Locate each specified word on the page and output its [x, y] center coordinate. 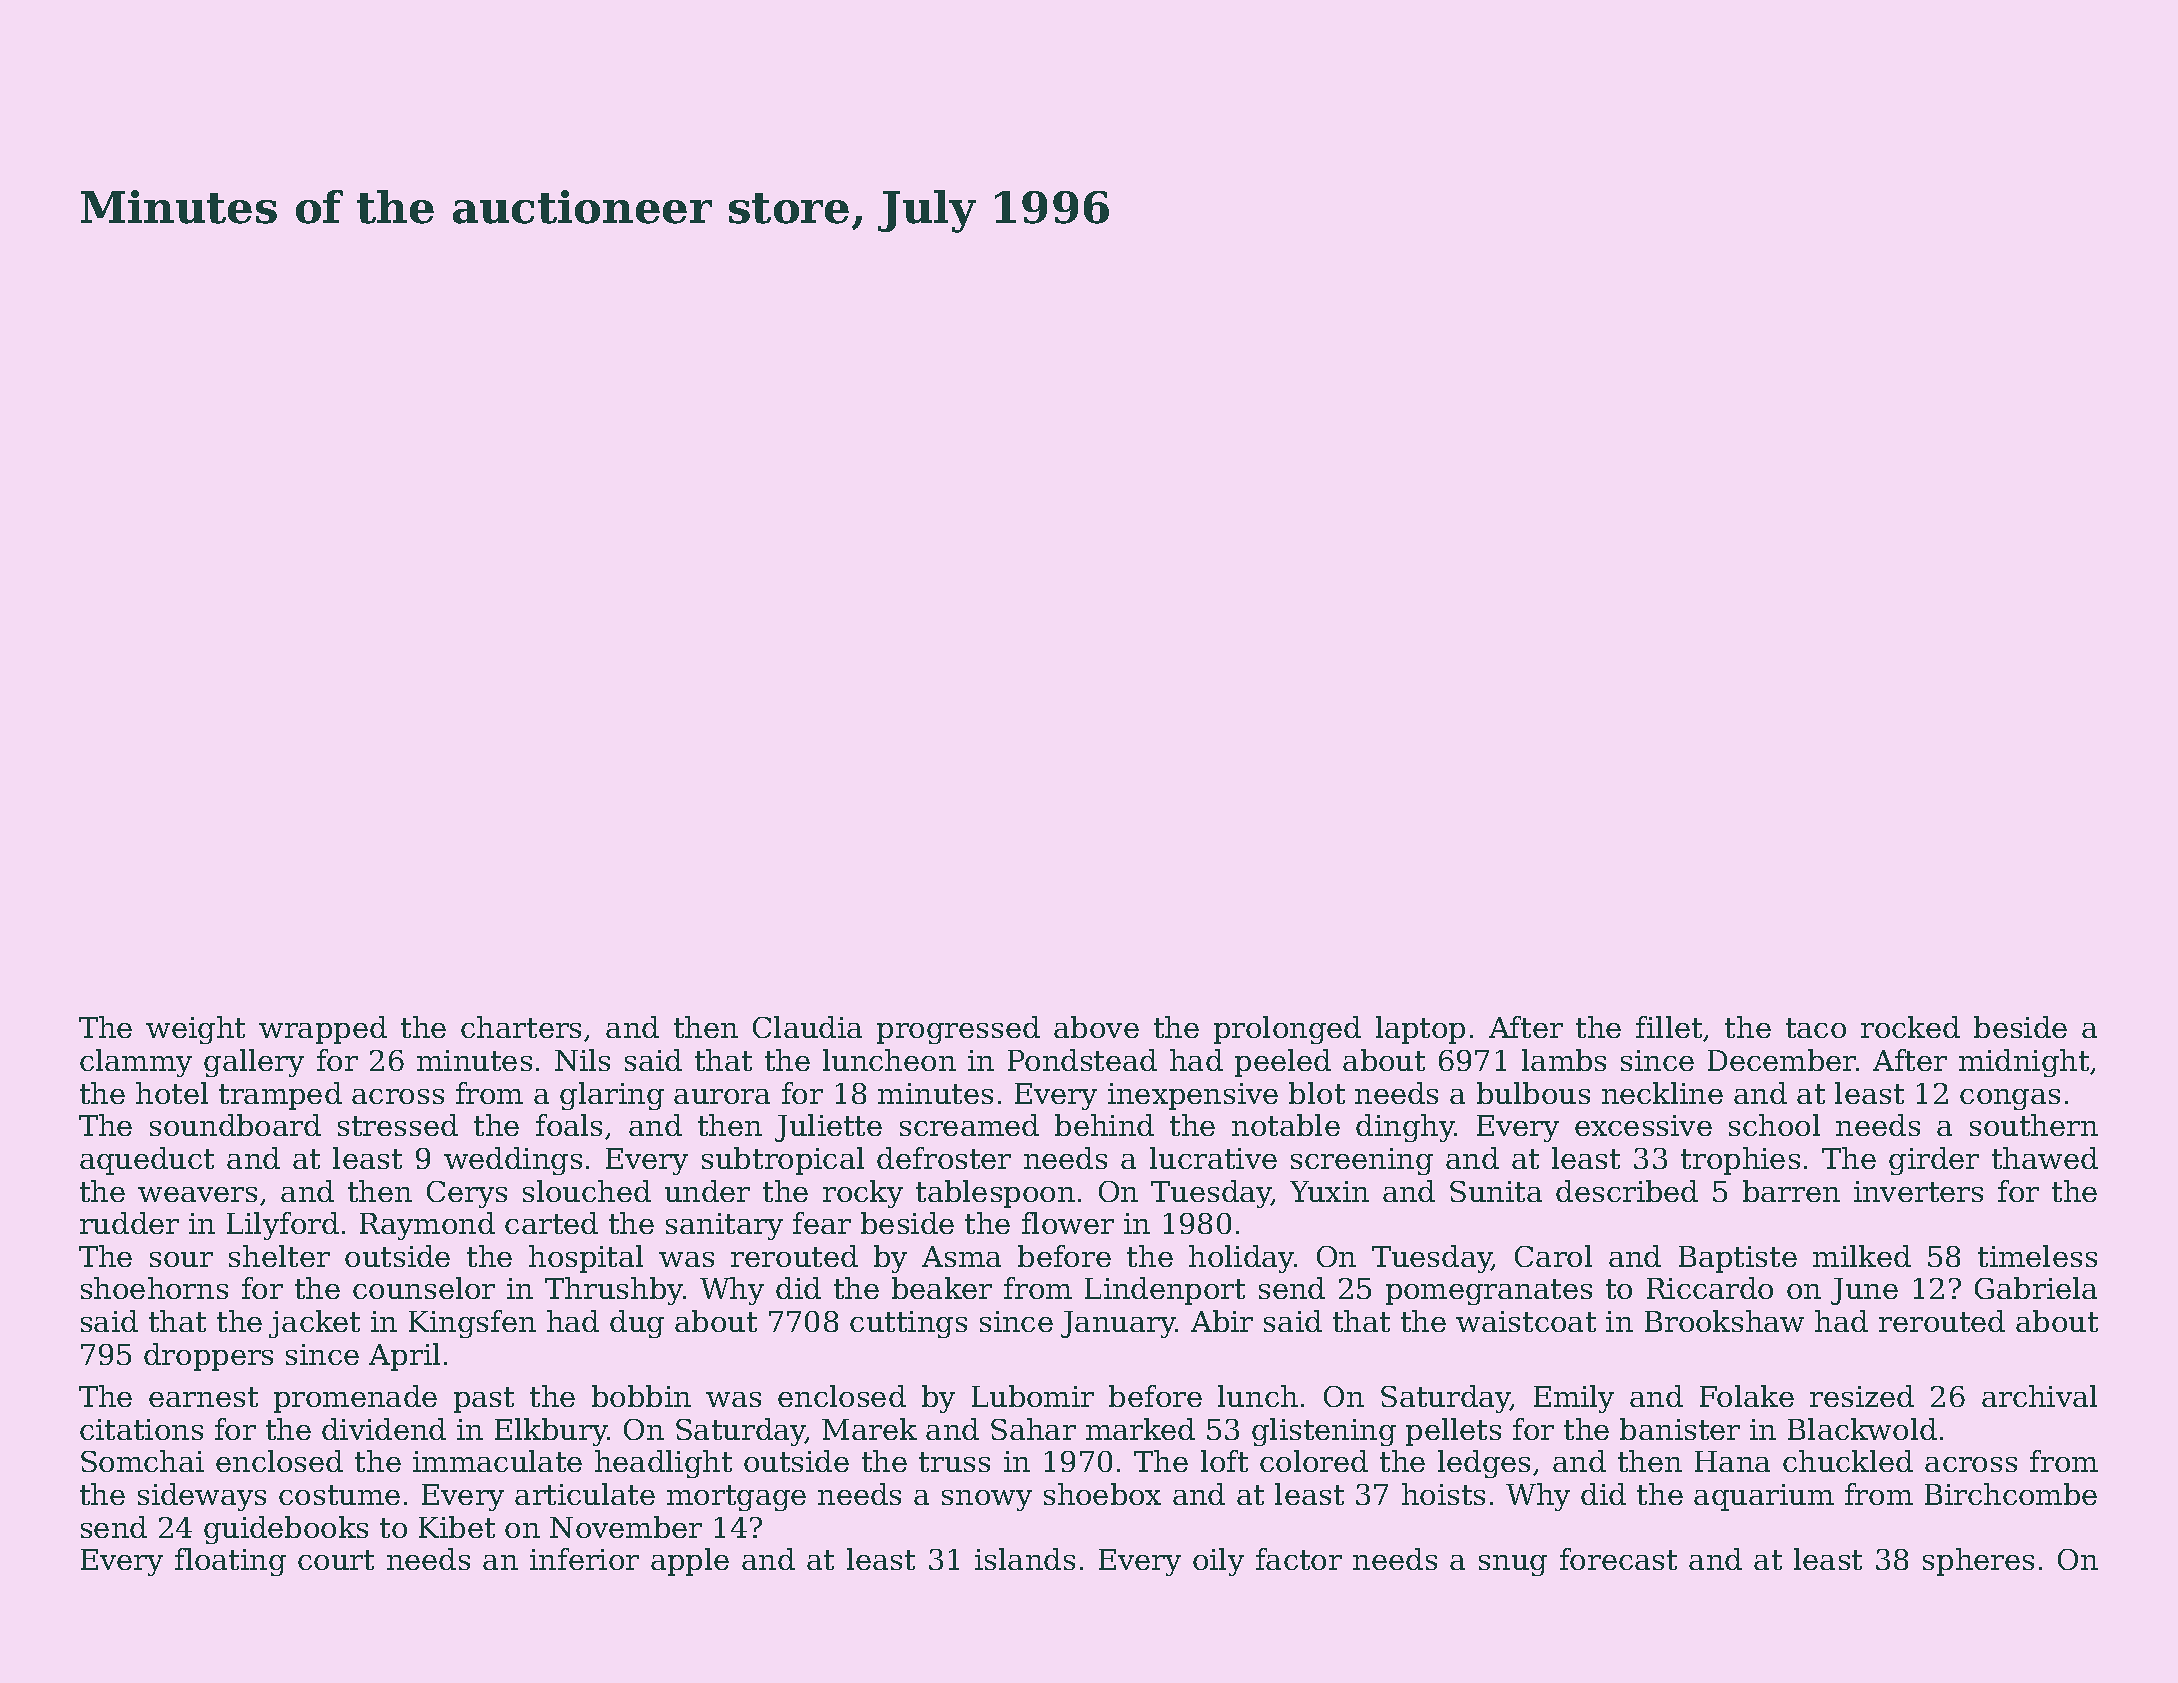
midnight [2024, 1063]
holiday [1242, 1259]
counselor [424, 1288]
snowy [987, 1500]
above [1096, 1027]
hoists [1443, 1494]
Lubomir [1033, 1396]
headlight [663, 1464]
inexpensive [1193, 1096]
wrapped [323, 1030]
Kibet [457, 1527]
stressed [398, 1125]
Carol [1553, 1256]
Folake [1747, 1396]
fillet [1669, 1027]
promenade [355, 1399]
